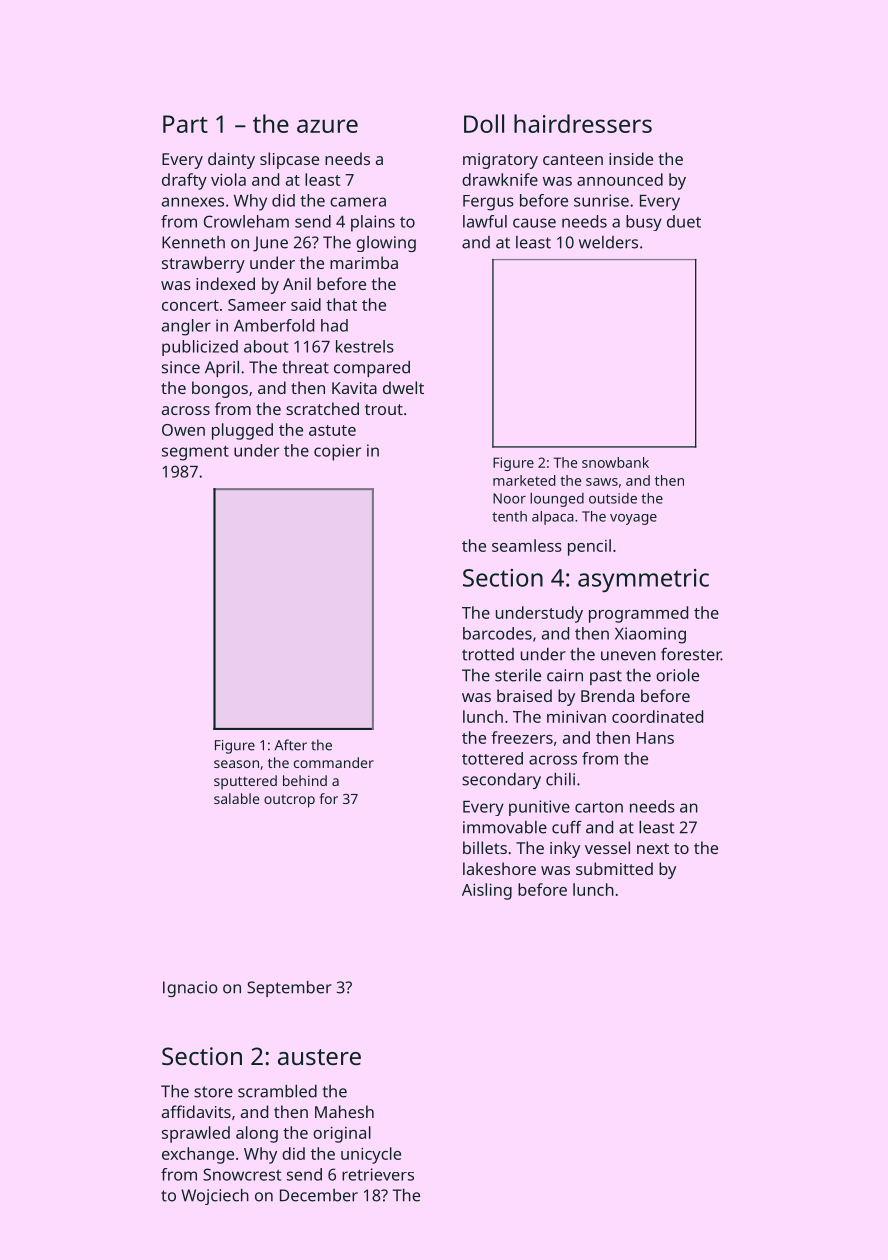 Image resolution: width=888 pixels, height=1260 pixels. What do you see at coordinates (319, 1057) in the screenshot?
I see `austere` at bounding box center [319, 1057].
